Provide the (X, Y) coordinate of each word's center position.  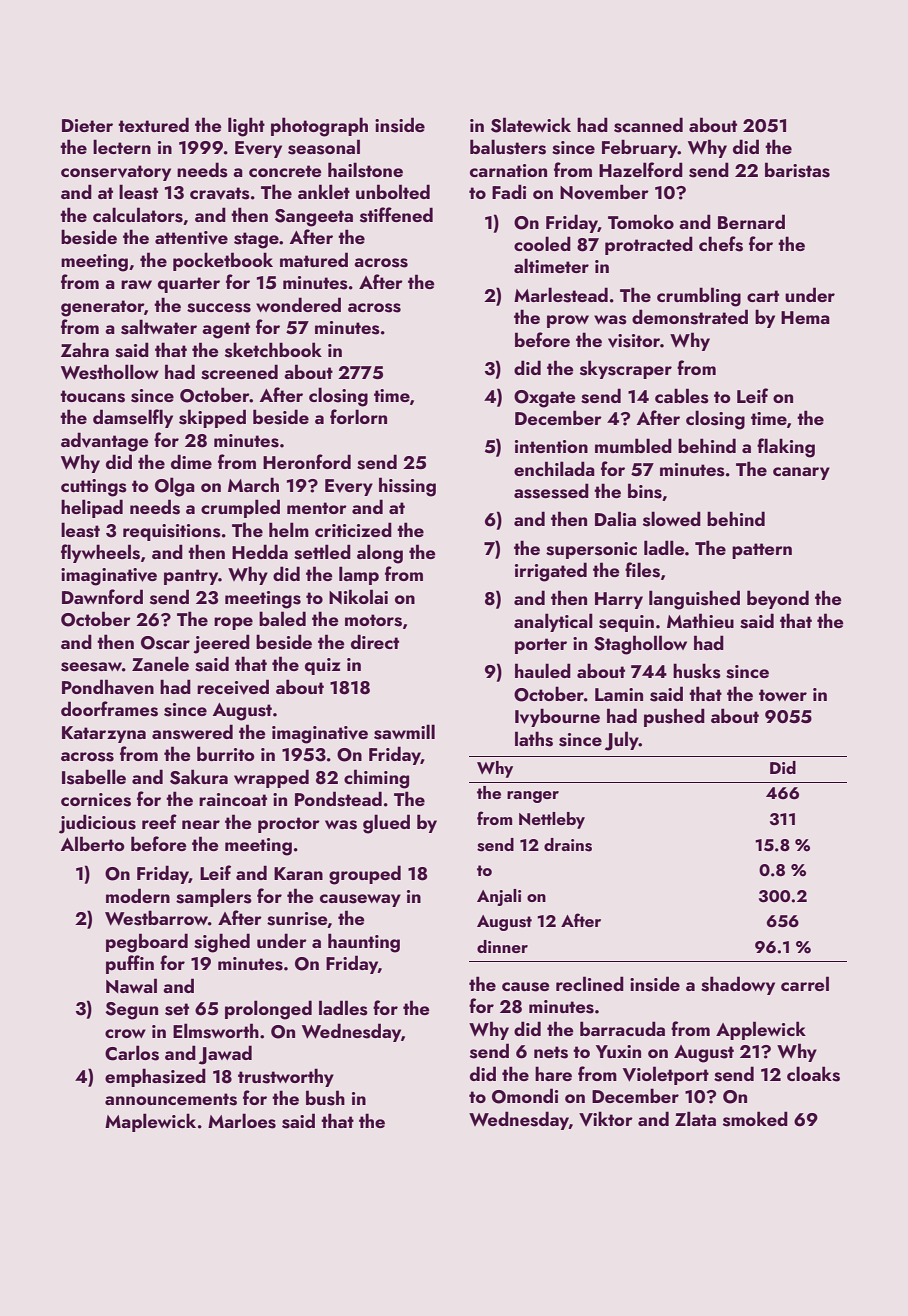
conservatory (116, 173)
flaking (786, 448)
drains (568, 845)
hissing (407, 487)
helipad (92, 508)
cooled (542, 243)
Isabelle (94, 777)
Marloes (242, 1121)
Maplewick (150, 1122)
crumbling (699, 297)
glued (386, 824)
